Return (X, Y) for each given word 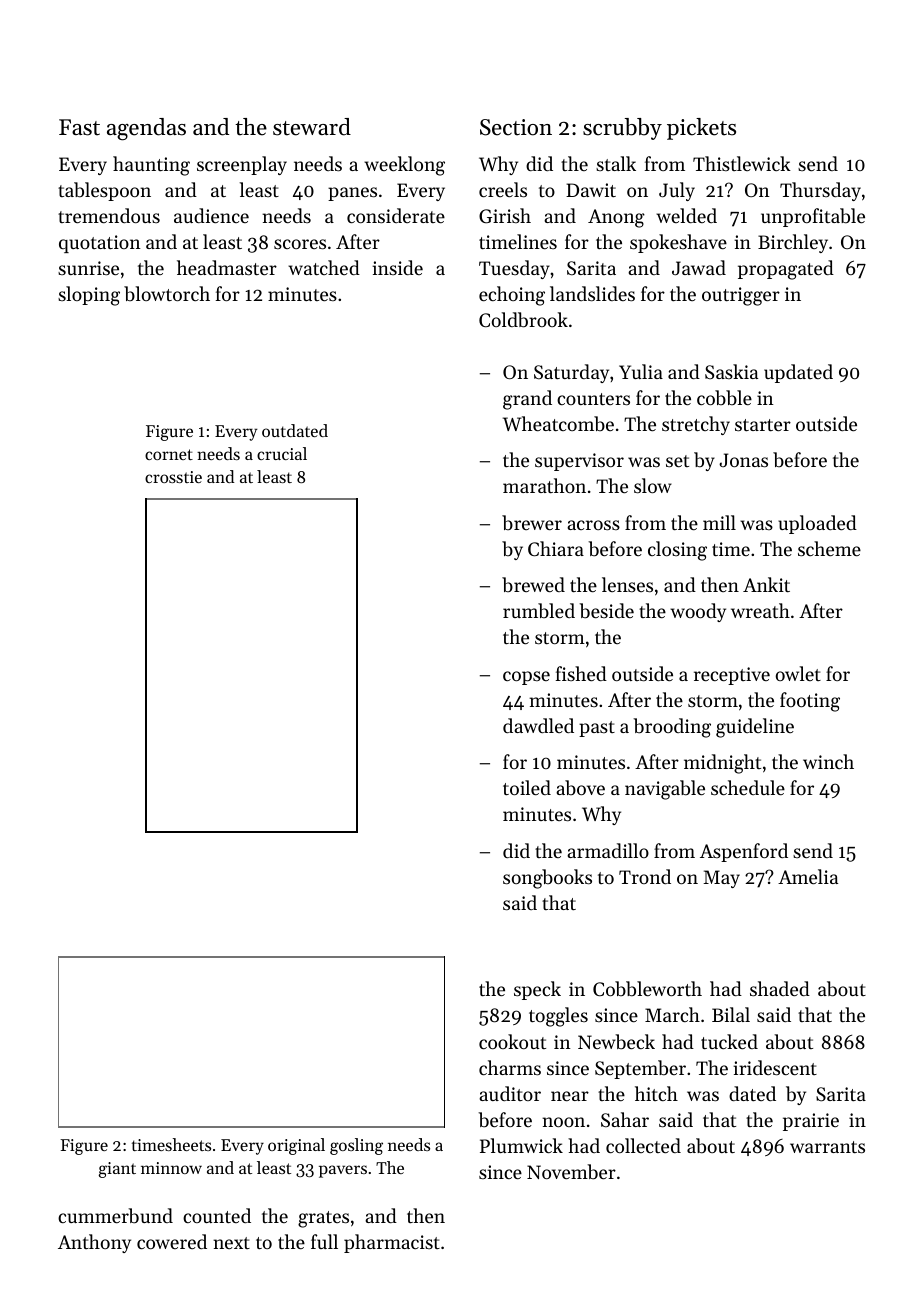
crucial (282, 453)
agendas (146, 129)
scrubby (622, 129)
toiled (527, 787)
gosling (356, 1146)
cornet (169, 454)
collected (643, 1145)
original (296, 1146)
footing (810, 702)
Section (516, 127)
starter (763, 425)
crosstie (173, 477)
